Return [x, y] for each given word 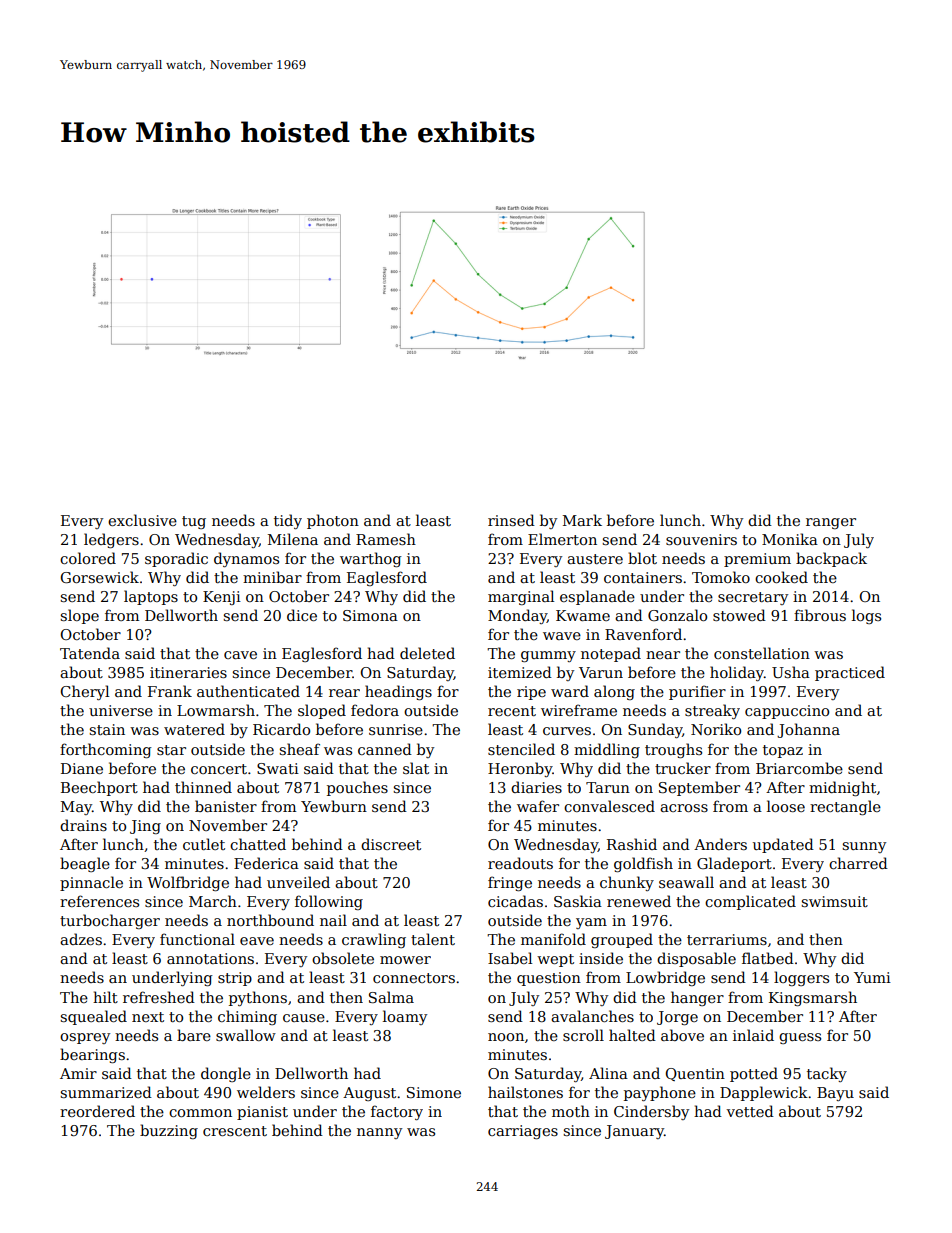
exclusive [142, 520]
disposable [696, 959]
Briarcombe [799, 768]
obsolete [343, 958]
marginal [521, 597]
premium [757, 560]
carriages [523, 1132]
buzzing [169, 1131]
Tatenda [90, 653]
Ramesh [386, 539]
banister [226, 806]
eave [257, 941]
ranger [831, 523]
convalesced [609, 806]
